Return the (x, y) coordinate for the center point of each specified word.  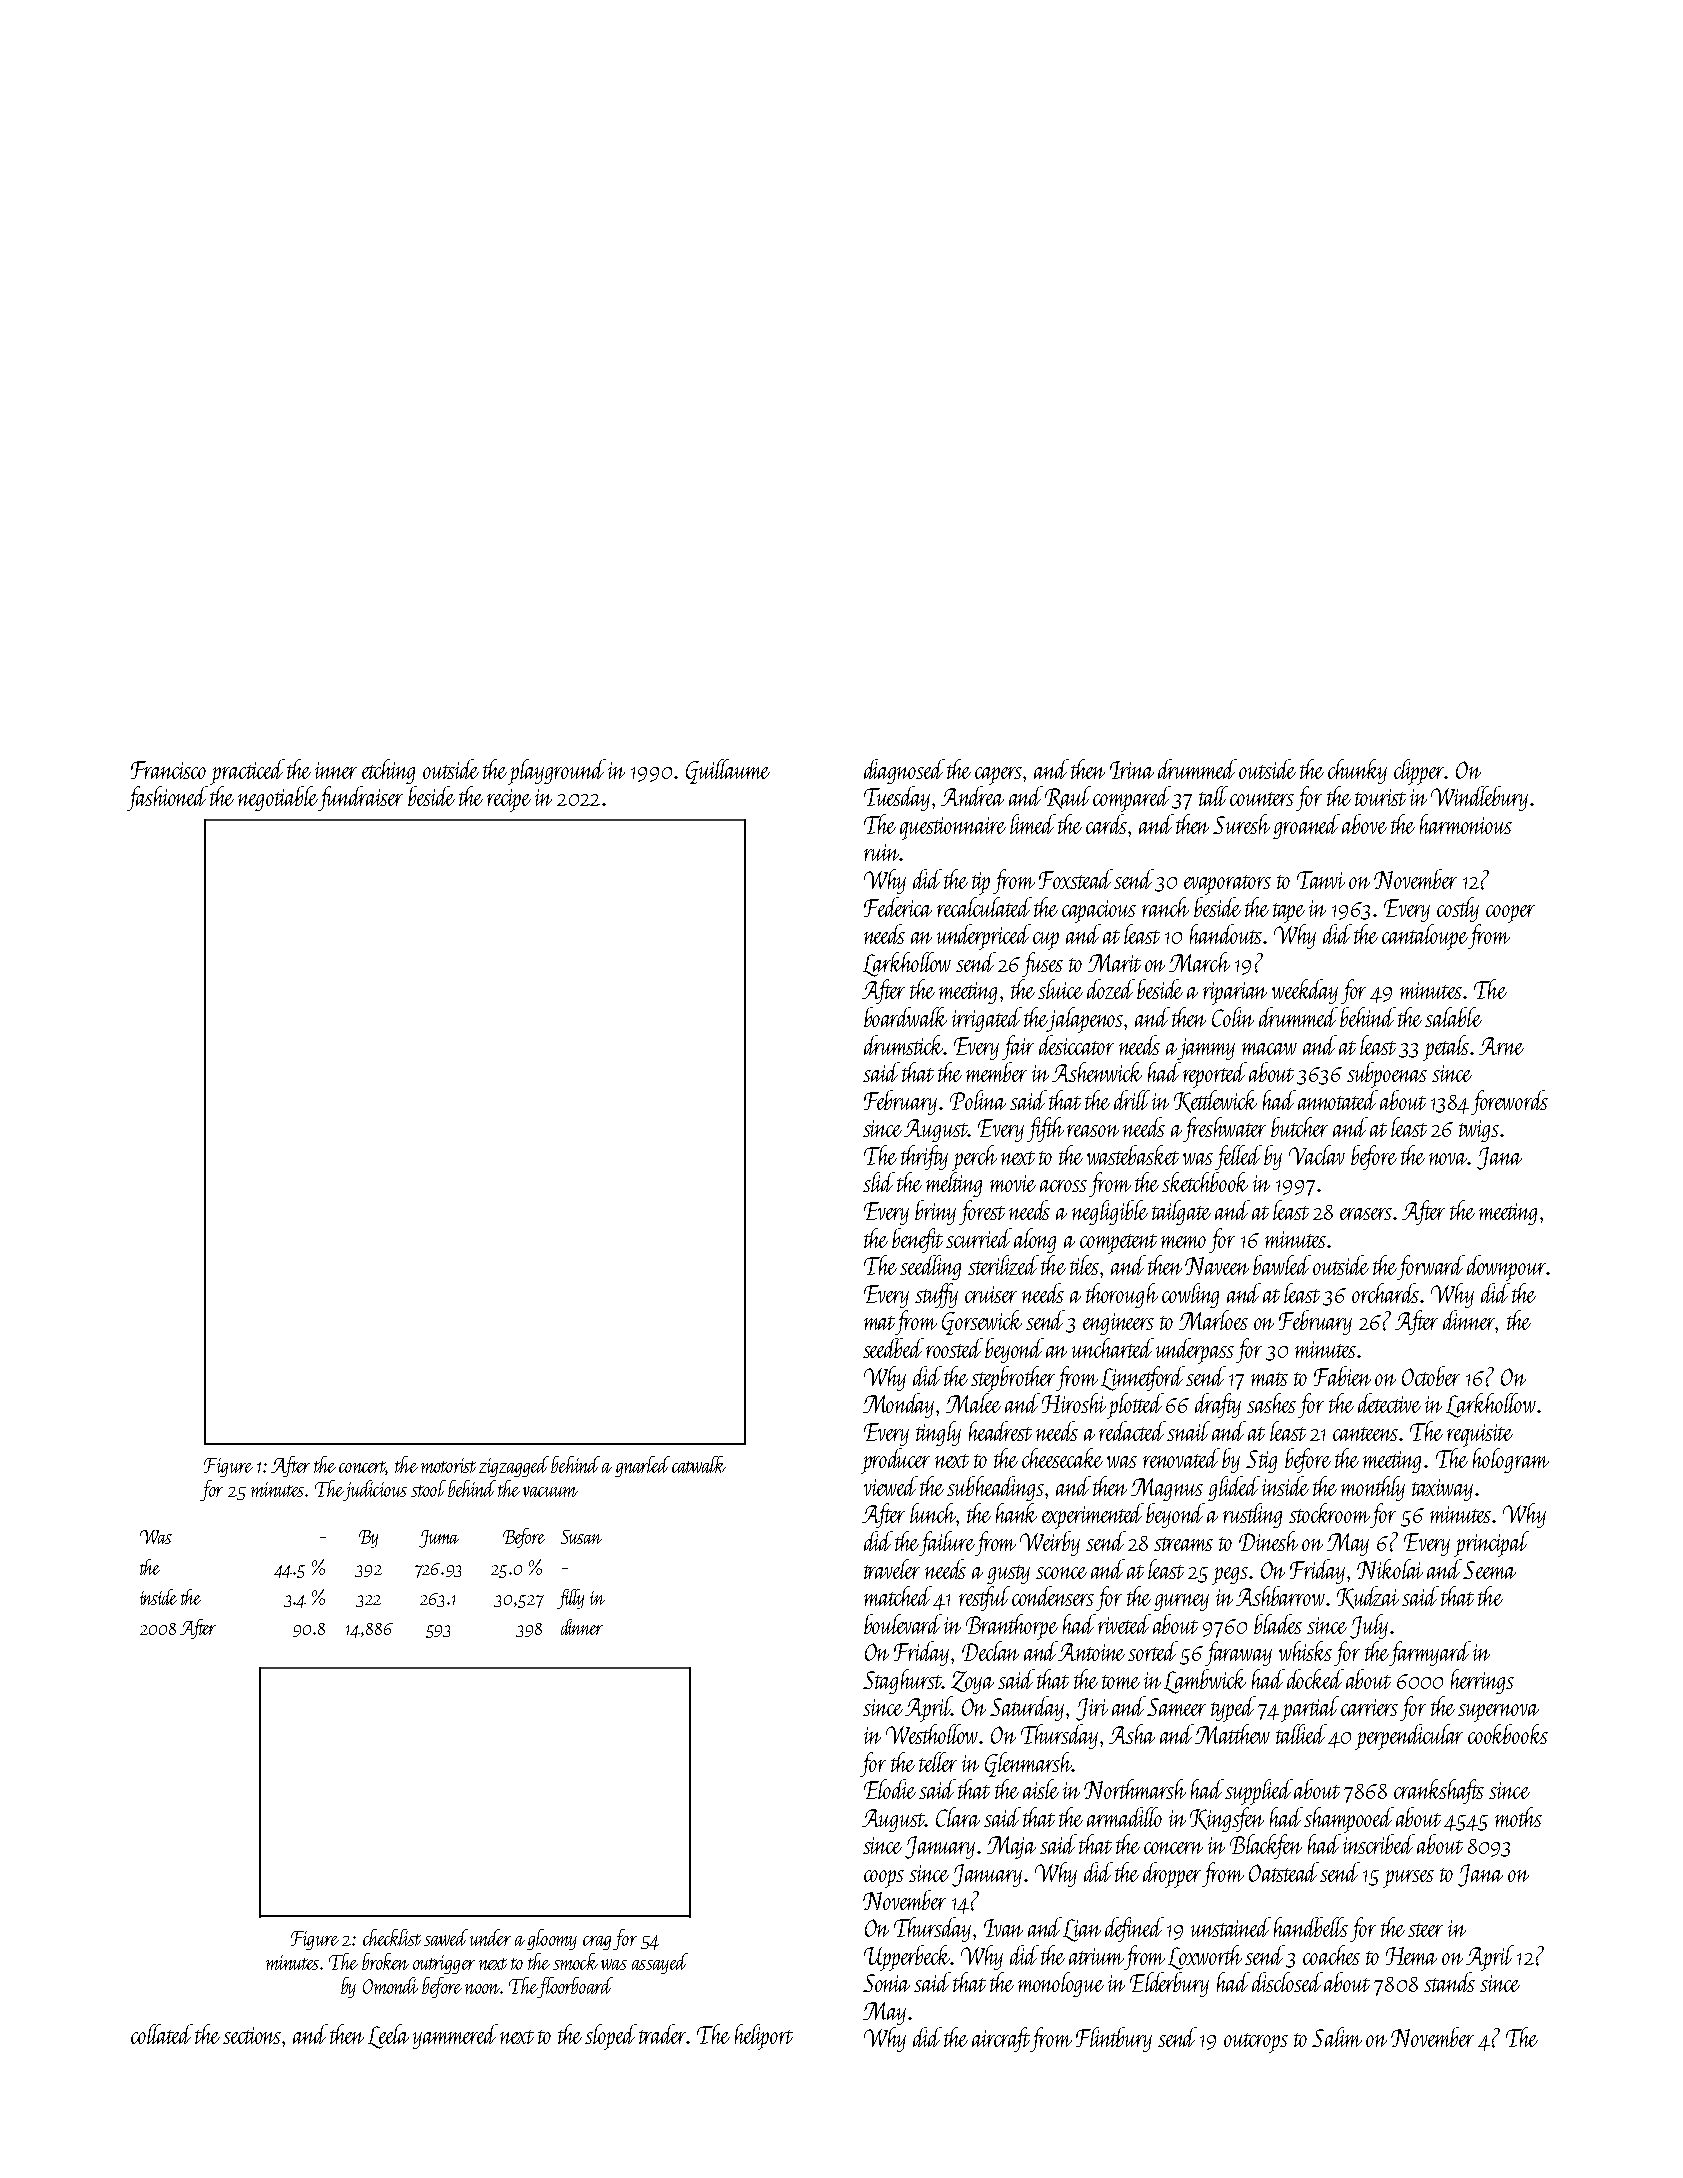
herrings (1482, 1681)
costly (1458, 909)
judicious (375, 1490)
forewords (1509, 1102)
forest (982, 1212)
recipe (509, 800)
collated (162, 2034)
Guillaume (728, 771)
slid (879, 1182)
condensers (1053, 1596)
